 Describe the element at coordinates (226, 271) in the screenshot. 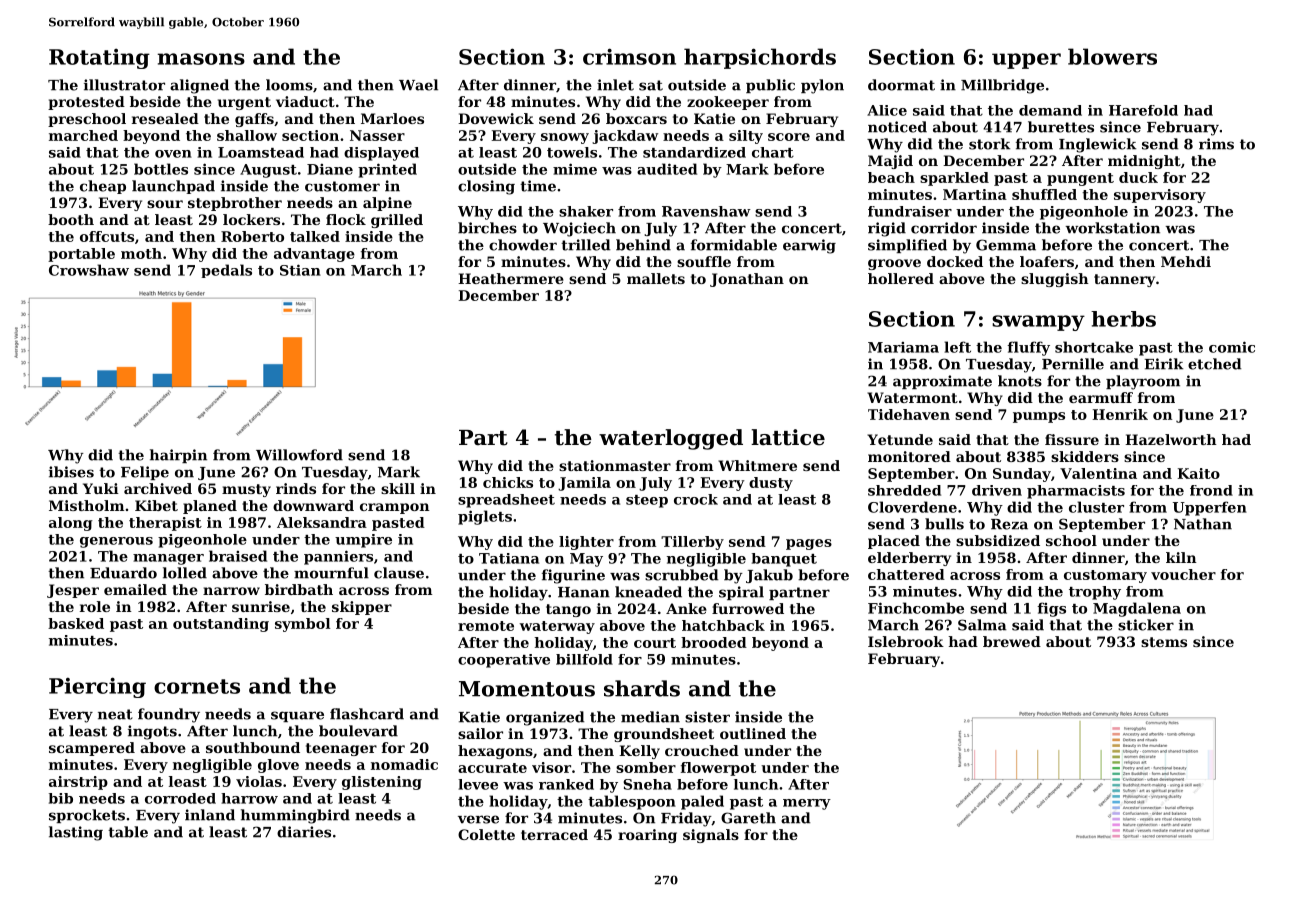

I see `pedals` at that location.
